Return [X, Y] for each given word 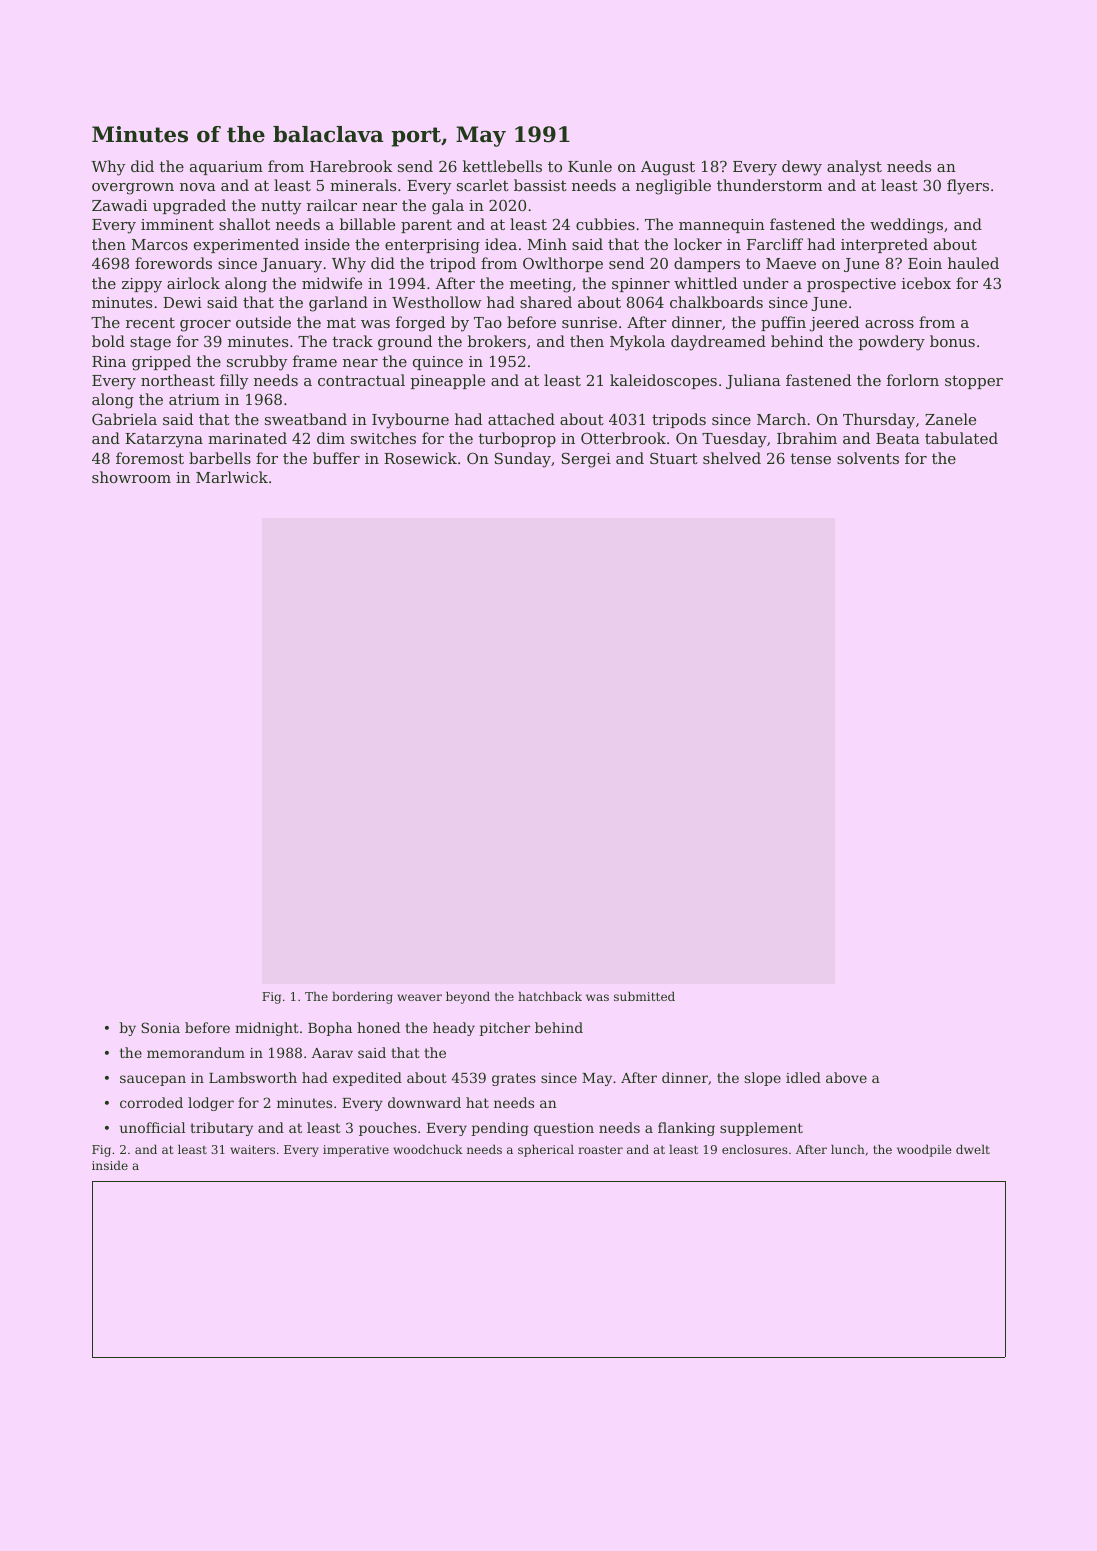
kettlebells [502, 166]
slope [763, 1079]
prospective [851, 285]
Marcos [160, 244]
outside [263, 322]
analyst [854, 168]
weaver [419, 997]
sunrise [589, 322]
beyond [468, 997]
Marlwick [232, 477]
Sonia [160, 1027]
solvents [868, 458]
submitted [644, 996]
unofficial [152, 1127]
